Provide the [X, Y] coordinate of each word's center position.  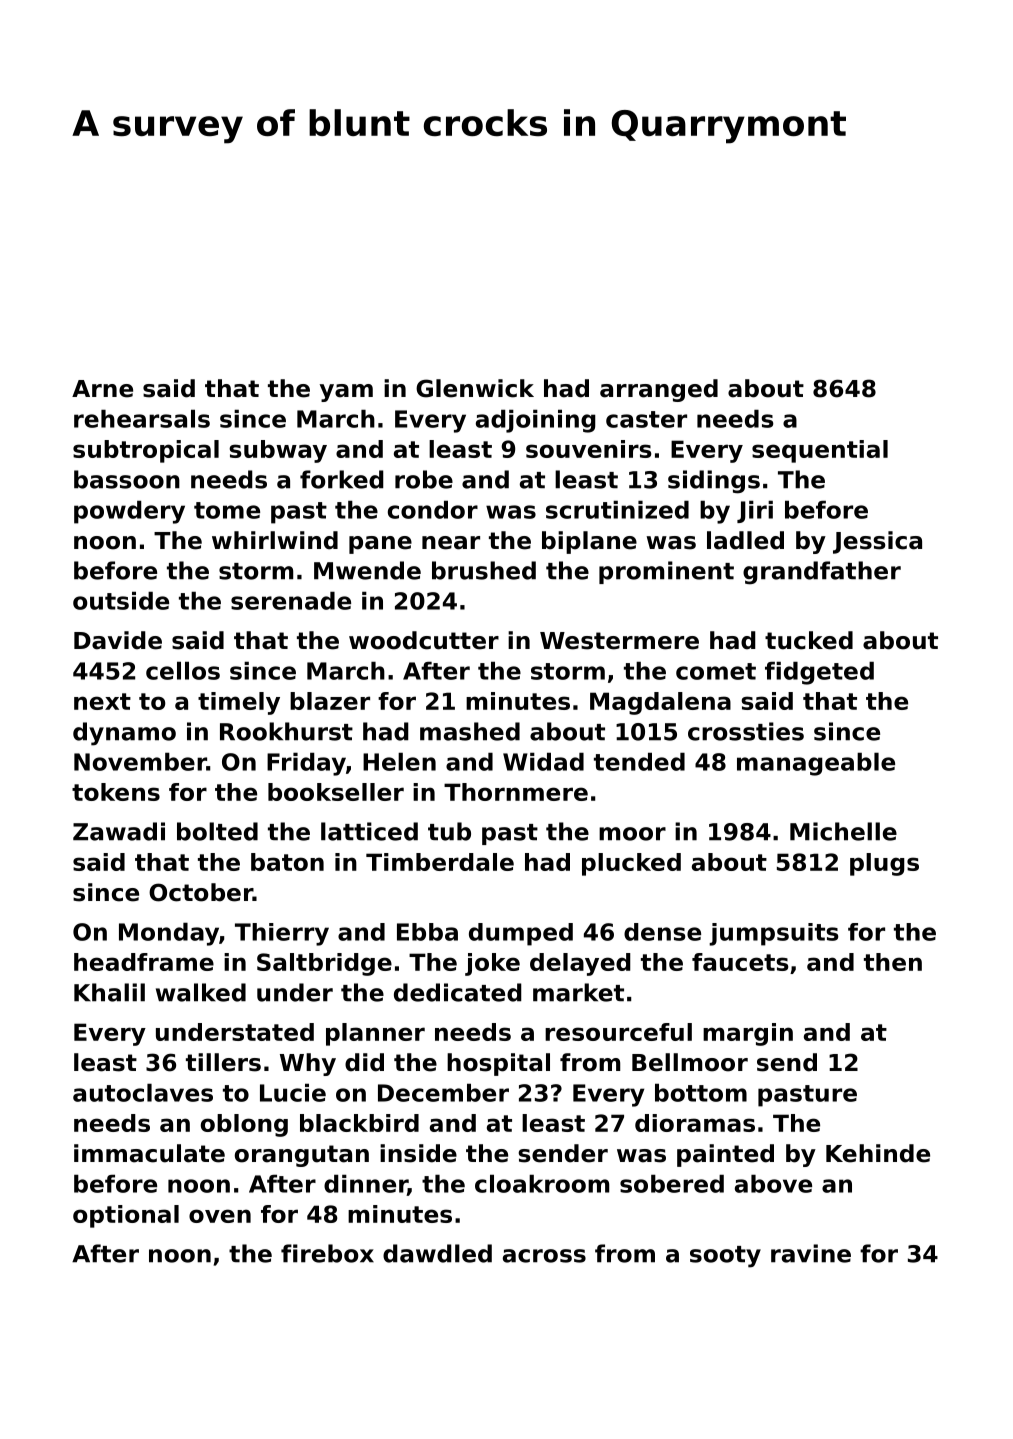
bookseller [336, 792]
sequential [820, 451]
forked [342, 479]
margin [748, 1034]
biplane [589, 542]
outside [121, 600]
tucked [809, 640]
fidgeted [819, 673]
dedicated [458, 992]
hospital [498, 1064]
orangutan [302, 1156]
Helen [399, 761]
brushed [484, 570]
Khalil [109, 992]
